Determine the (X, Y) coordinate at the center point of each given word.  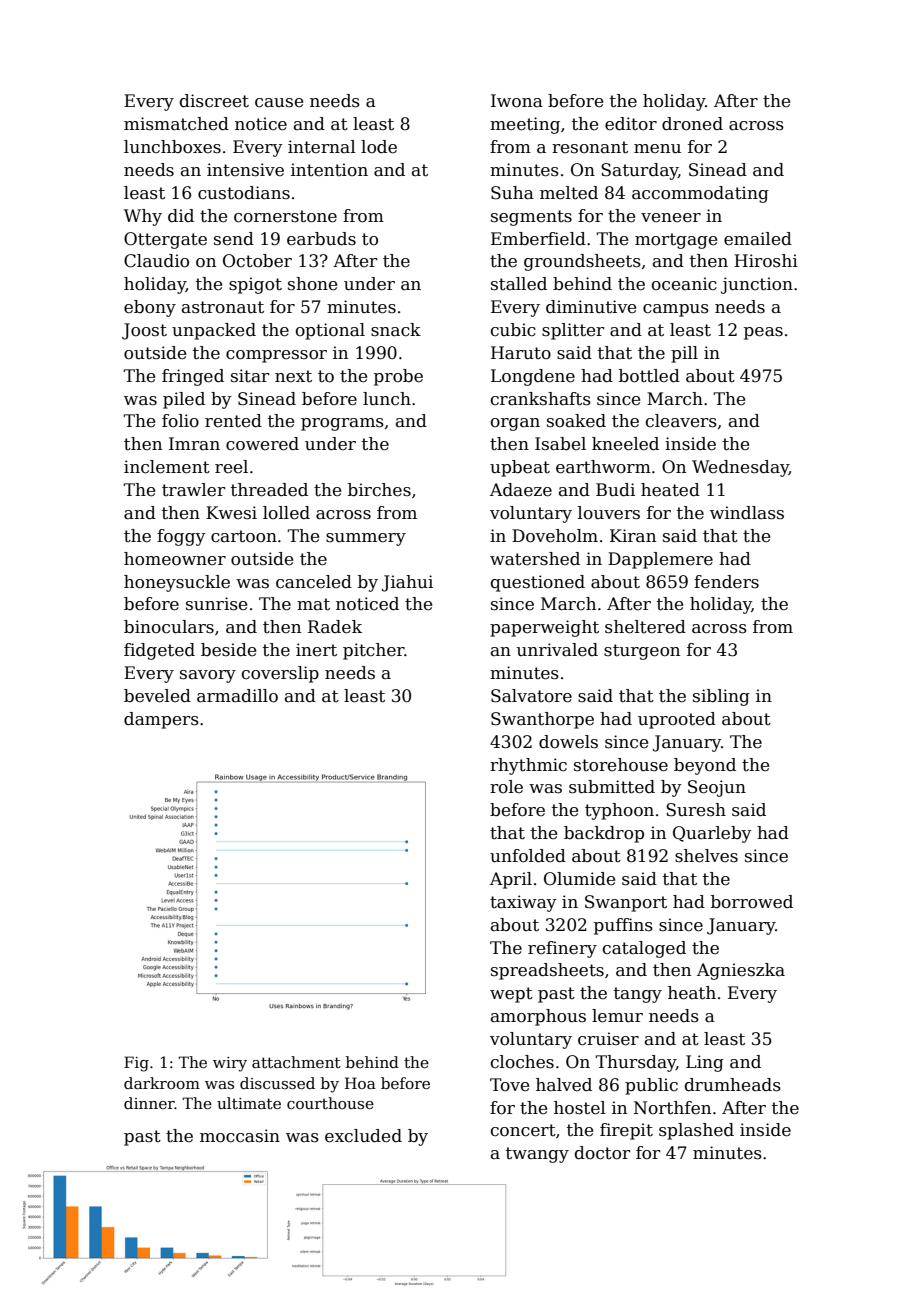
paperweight (544, 628)
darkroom (162, 1083)
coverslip (280, 674)
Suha (512, 193)
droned (692, 124)
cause (279, 103)
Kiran (633, 536)
